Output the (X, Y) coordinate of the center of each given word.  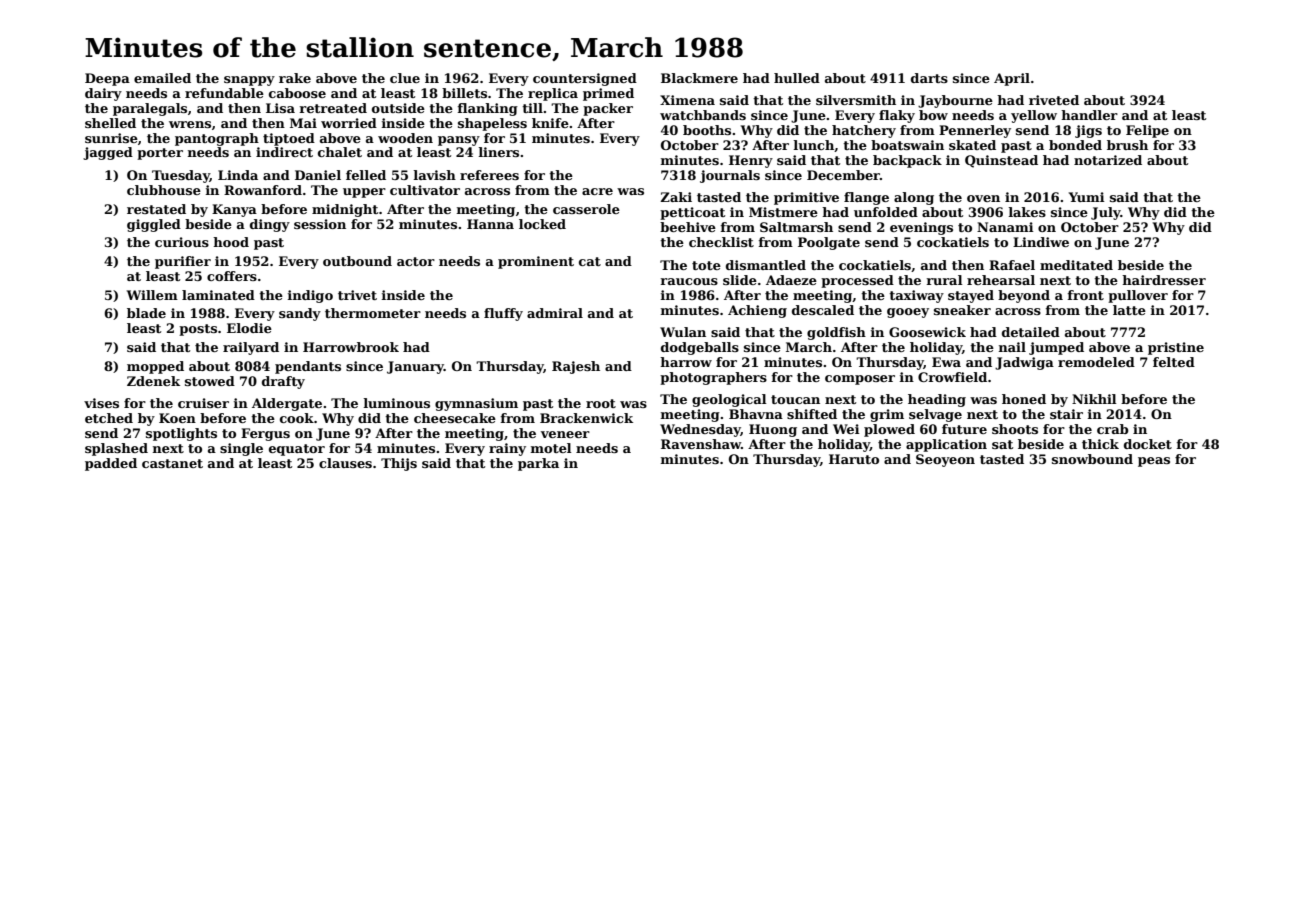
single (241, 449)
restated (156, 209)
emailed (162, 78)
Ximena (687, 100)
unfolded (886, 212)
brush (1127, 145)
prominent (536, 262)
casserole (586, 209)
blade (146, 313)
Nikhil (1094, 399)
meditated (1076, 265)
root (601, 403)
